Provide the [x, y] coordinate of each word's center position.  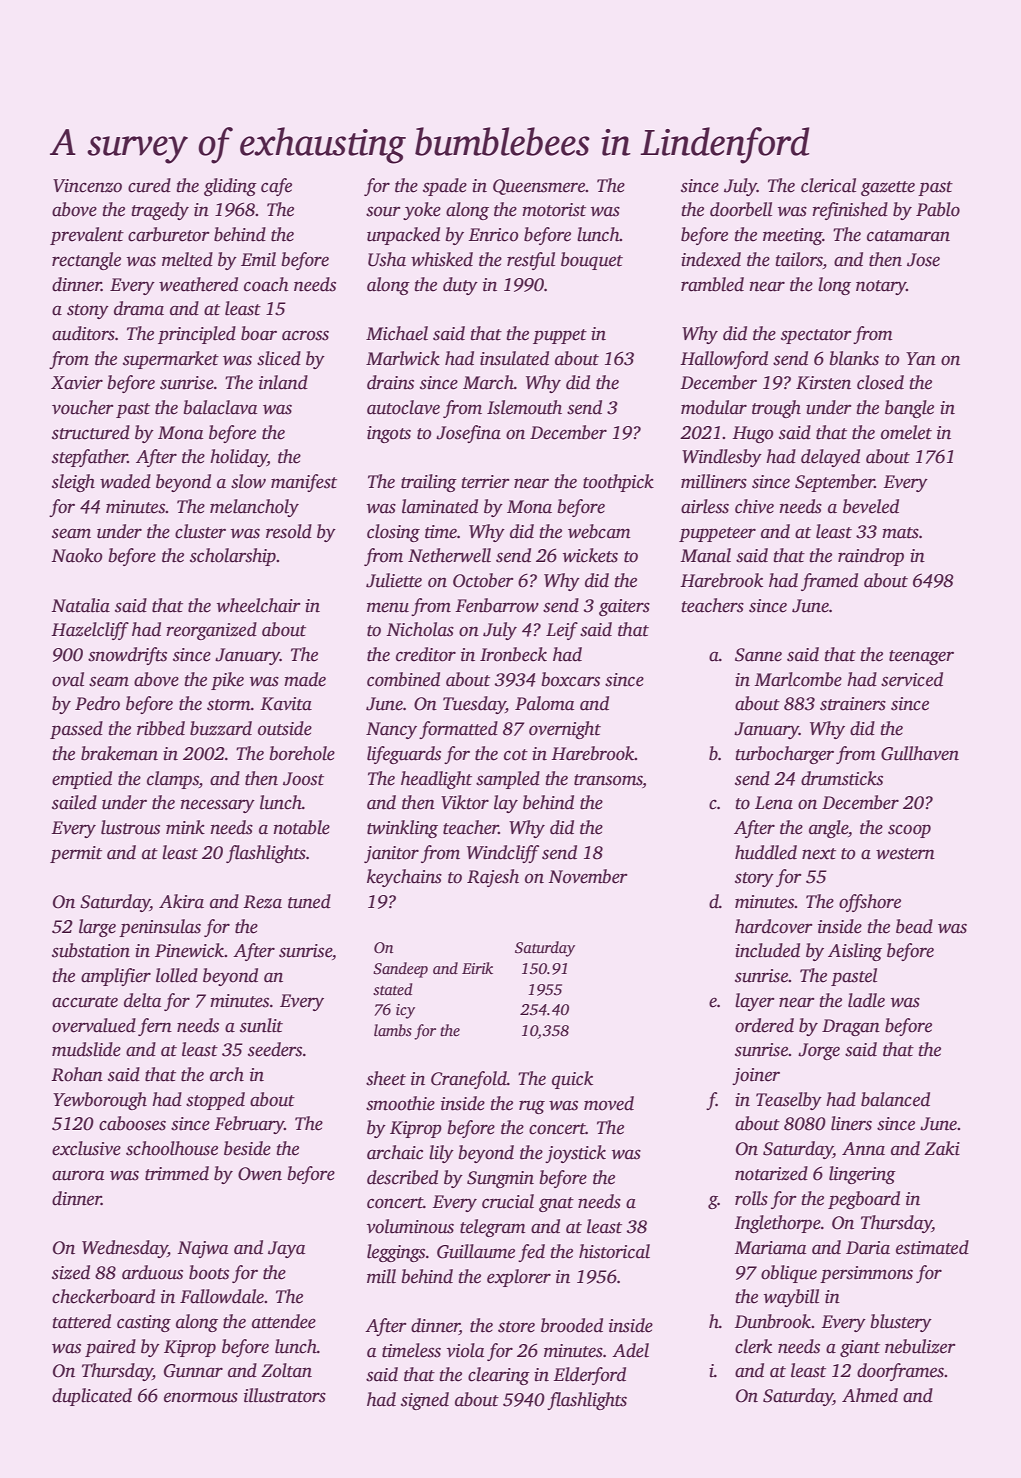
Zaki [942, 1148]
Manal [705, 555]
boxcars [570, 679]
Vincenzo [87, 186]
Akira [181, 901]
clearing [499, 1376]
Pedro [97, 703]
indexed [711, 259]
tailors [799, 260]
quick [572, 1080]
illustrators [285, 1395]
